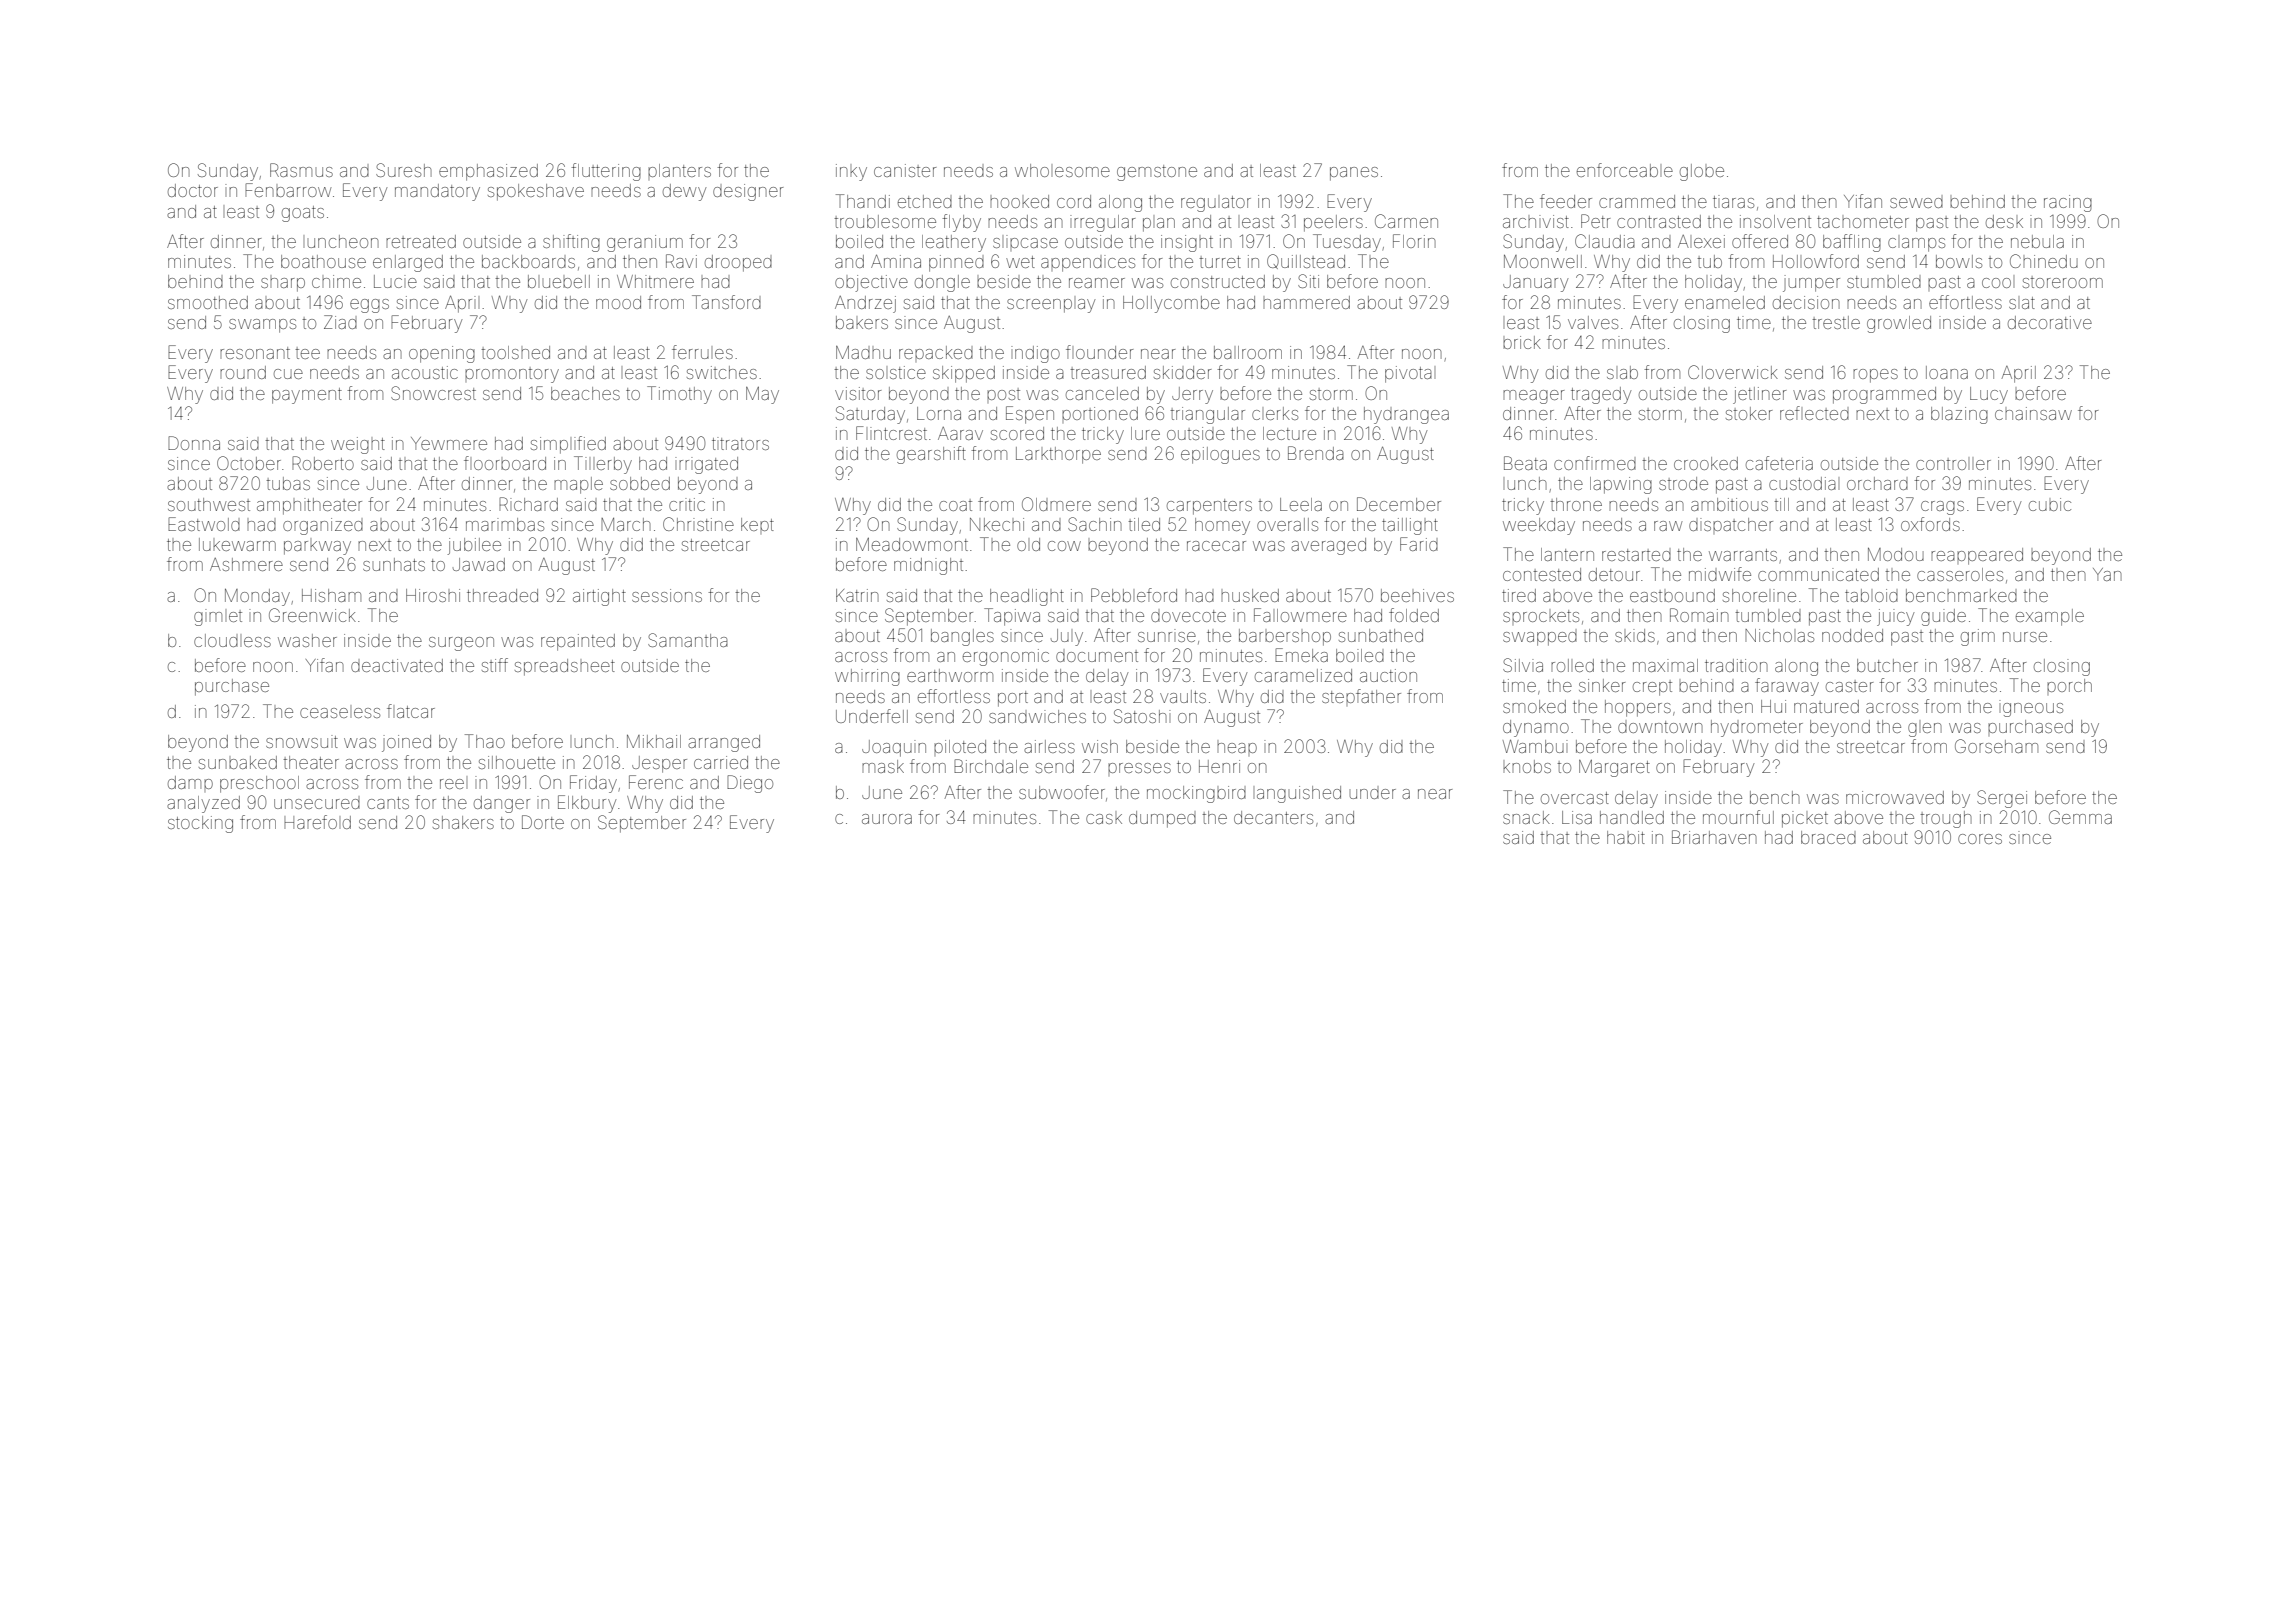 The height and width of the screenshot is (1620, 2292). What do you see at coordinates (1104, 819) in the screenshot?
I see `cask` at bounding box center [1104, 819].
